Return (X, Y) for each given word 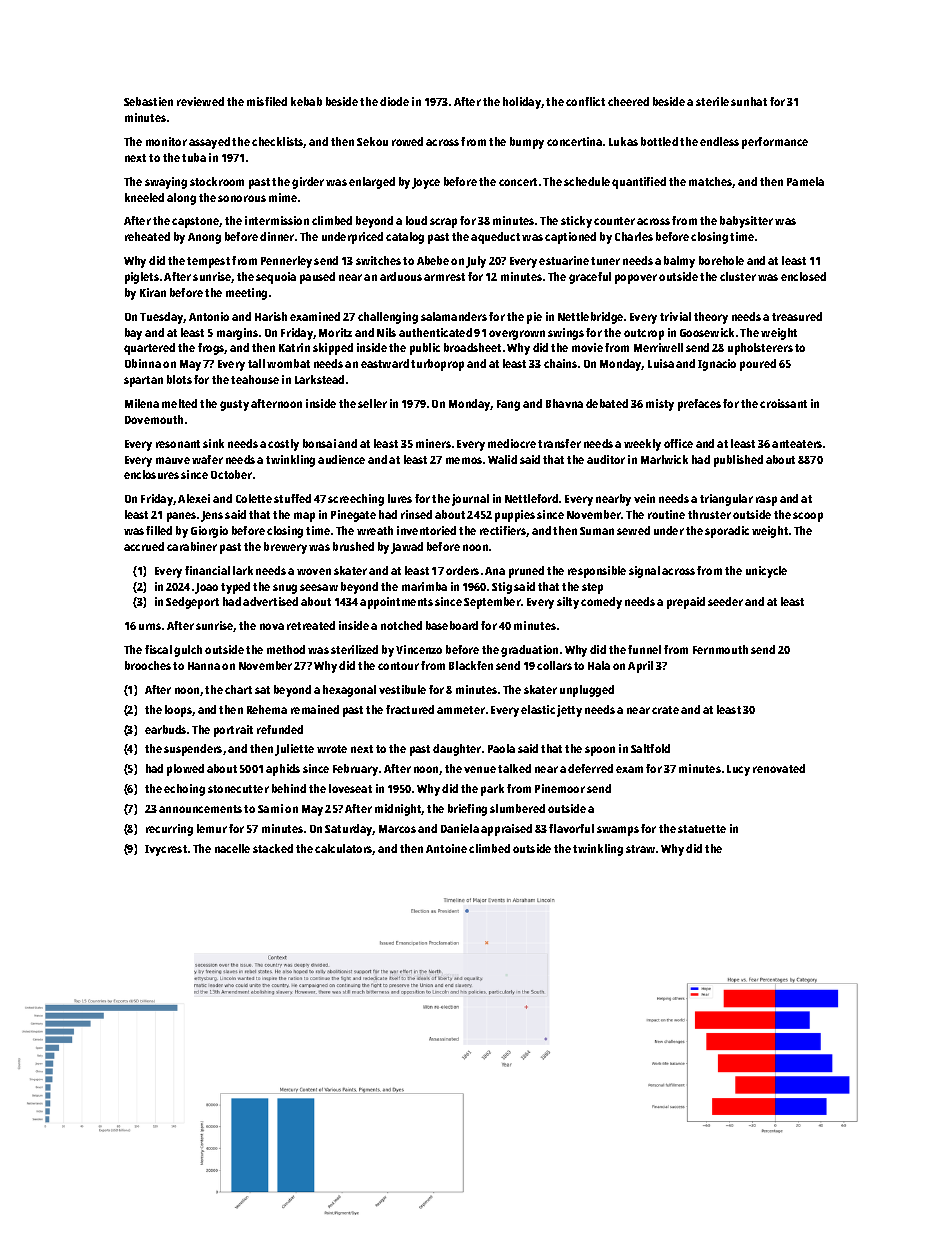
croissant (783, 403)
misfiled (267, 101)
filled (159, 530)
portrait (233, 731)
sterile (712, 101)
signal (644, 572)
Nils (386, 332)
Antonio (209, 316)
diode (394, 101)
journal (470, 500)
